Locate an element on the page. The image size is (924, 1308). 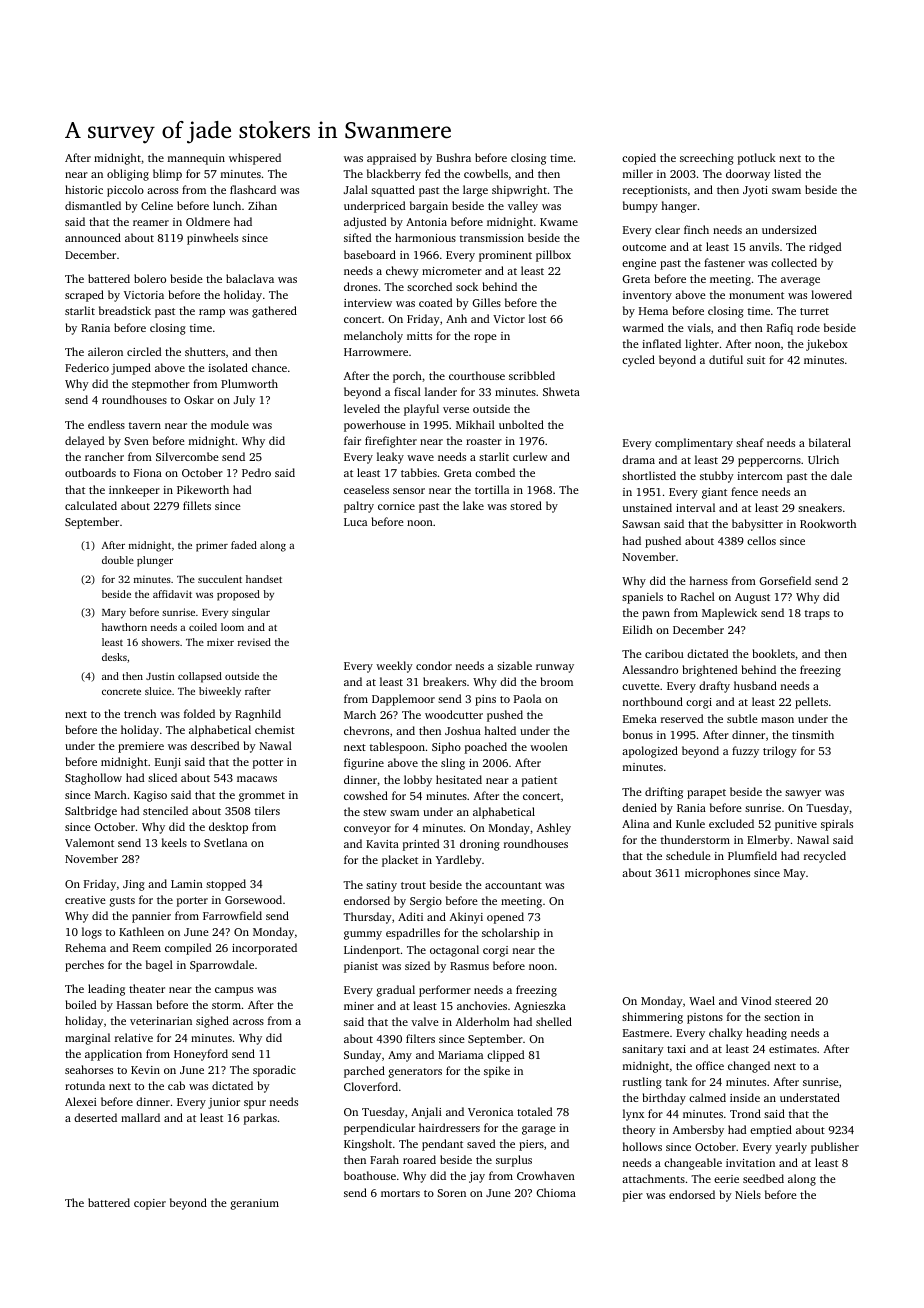
revised is located at coordinates (254, 642).
